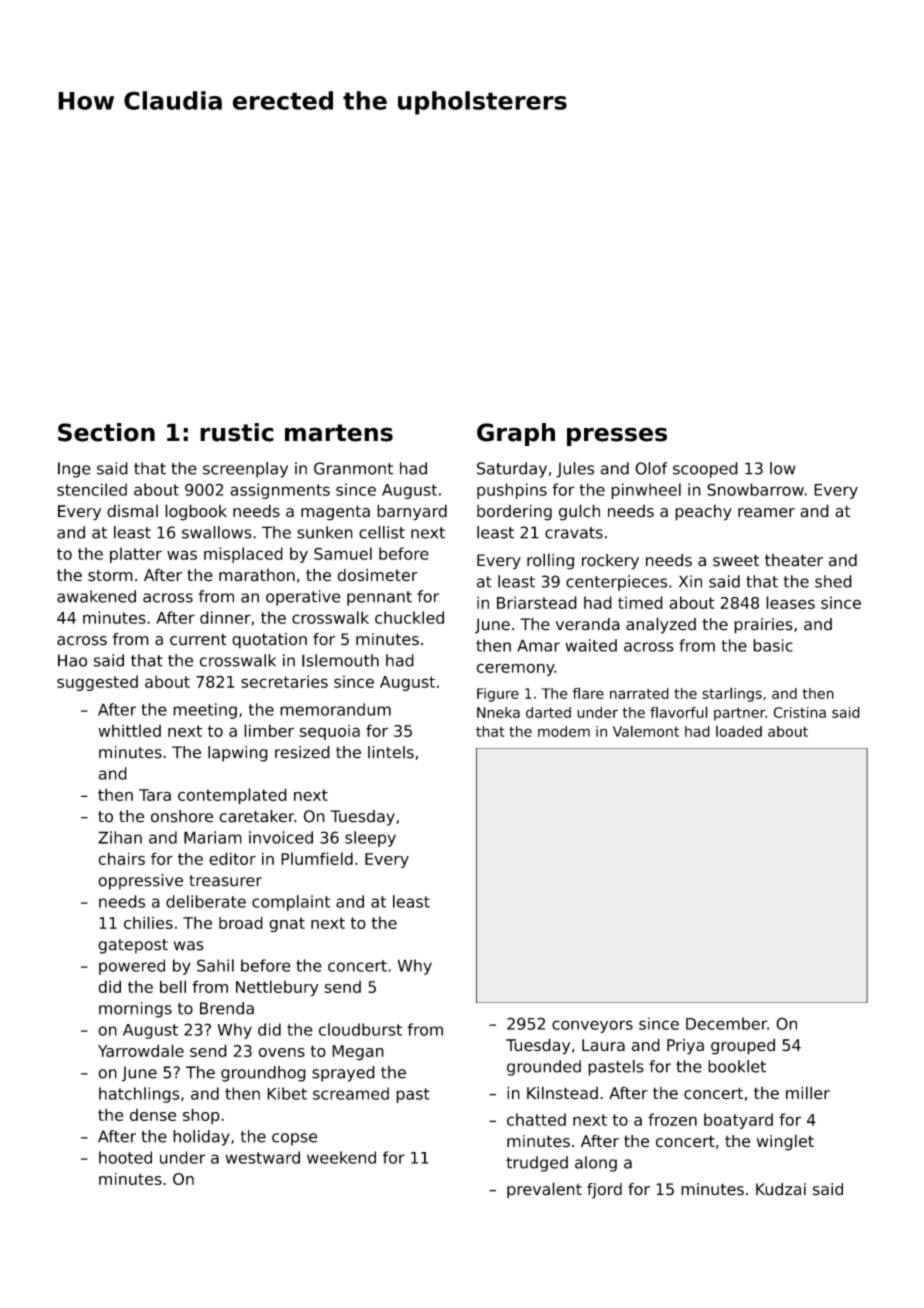  I want to click on storm, so click(110, 576).
